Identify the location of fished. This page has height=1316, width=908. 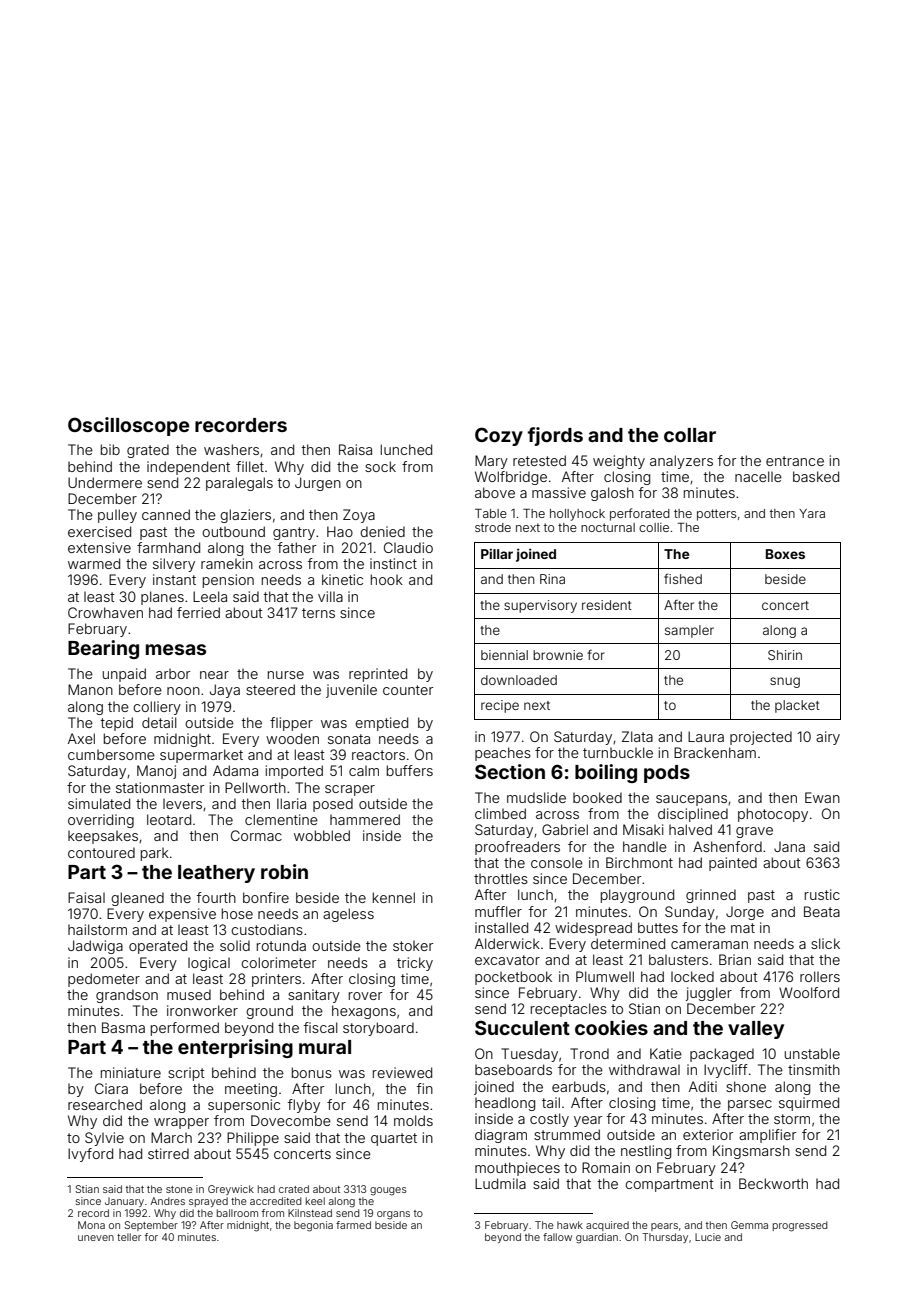
(683, 579).
